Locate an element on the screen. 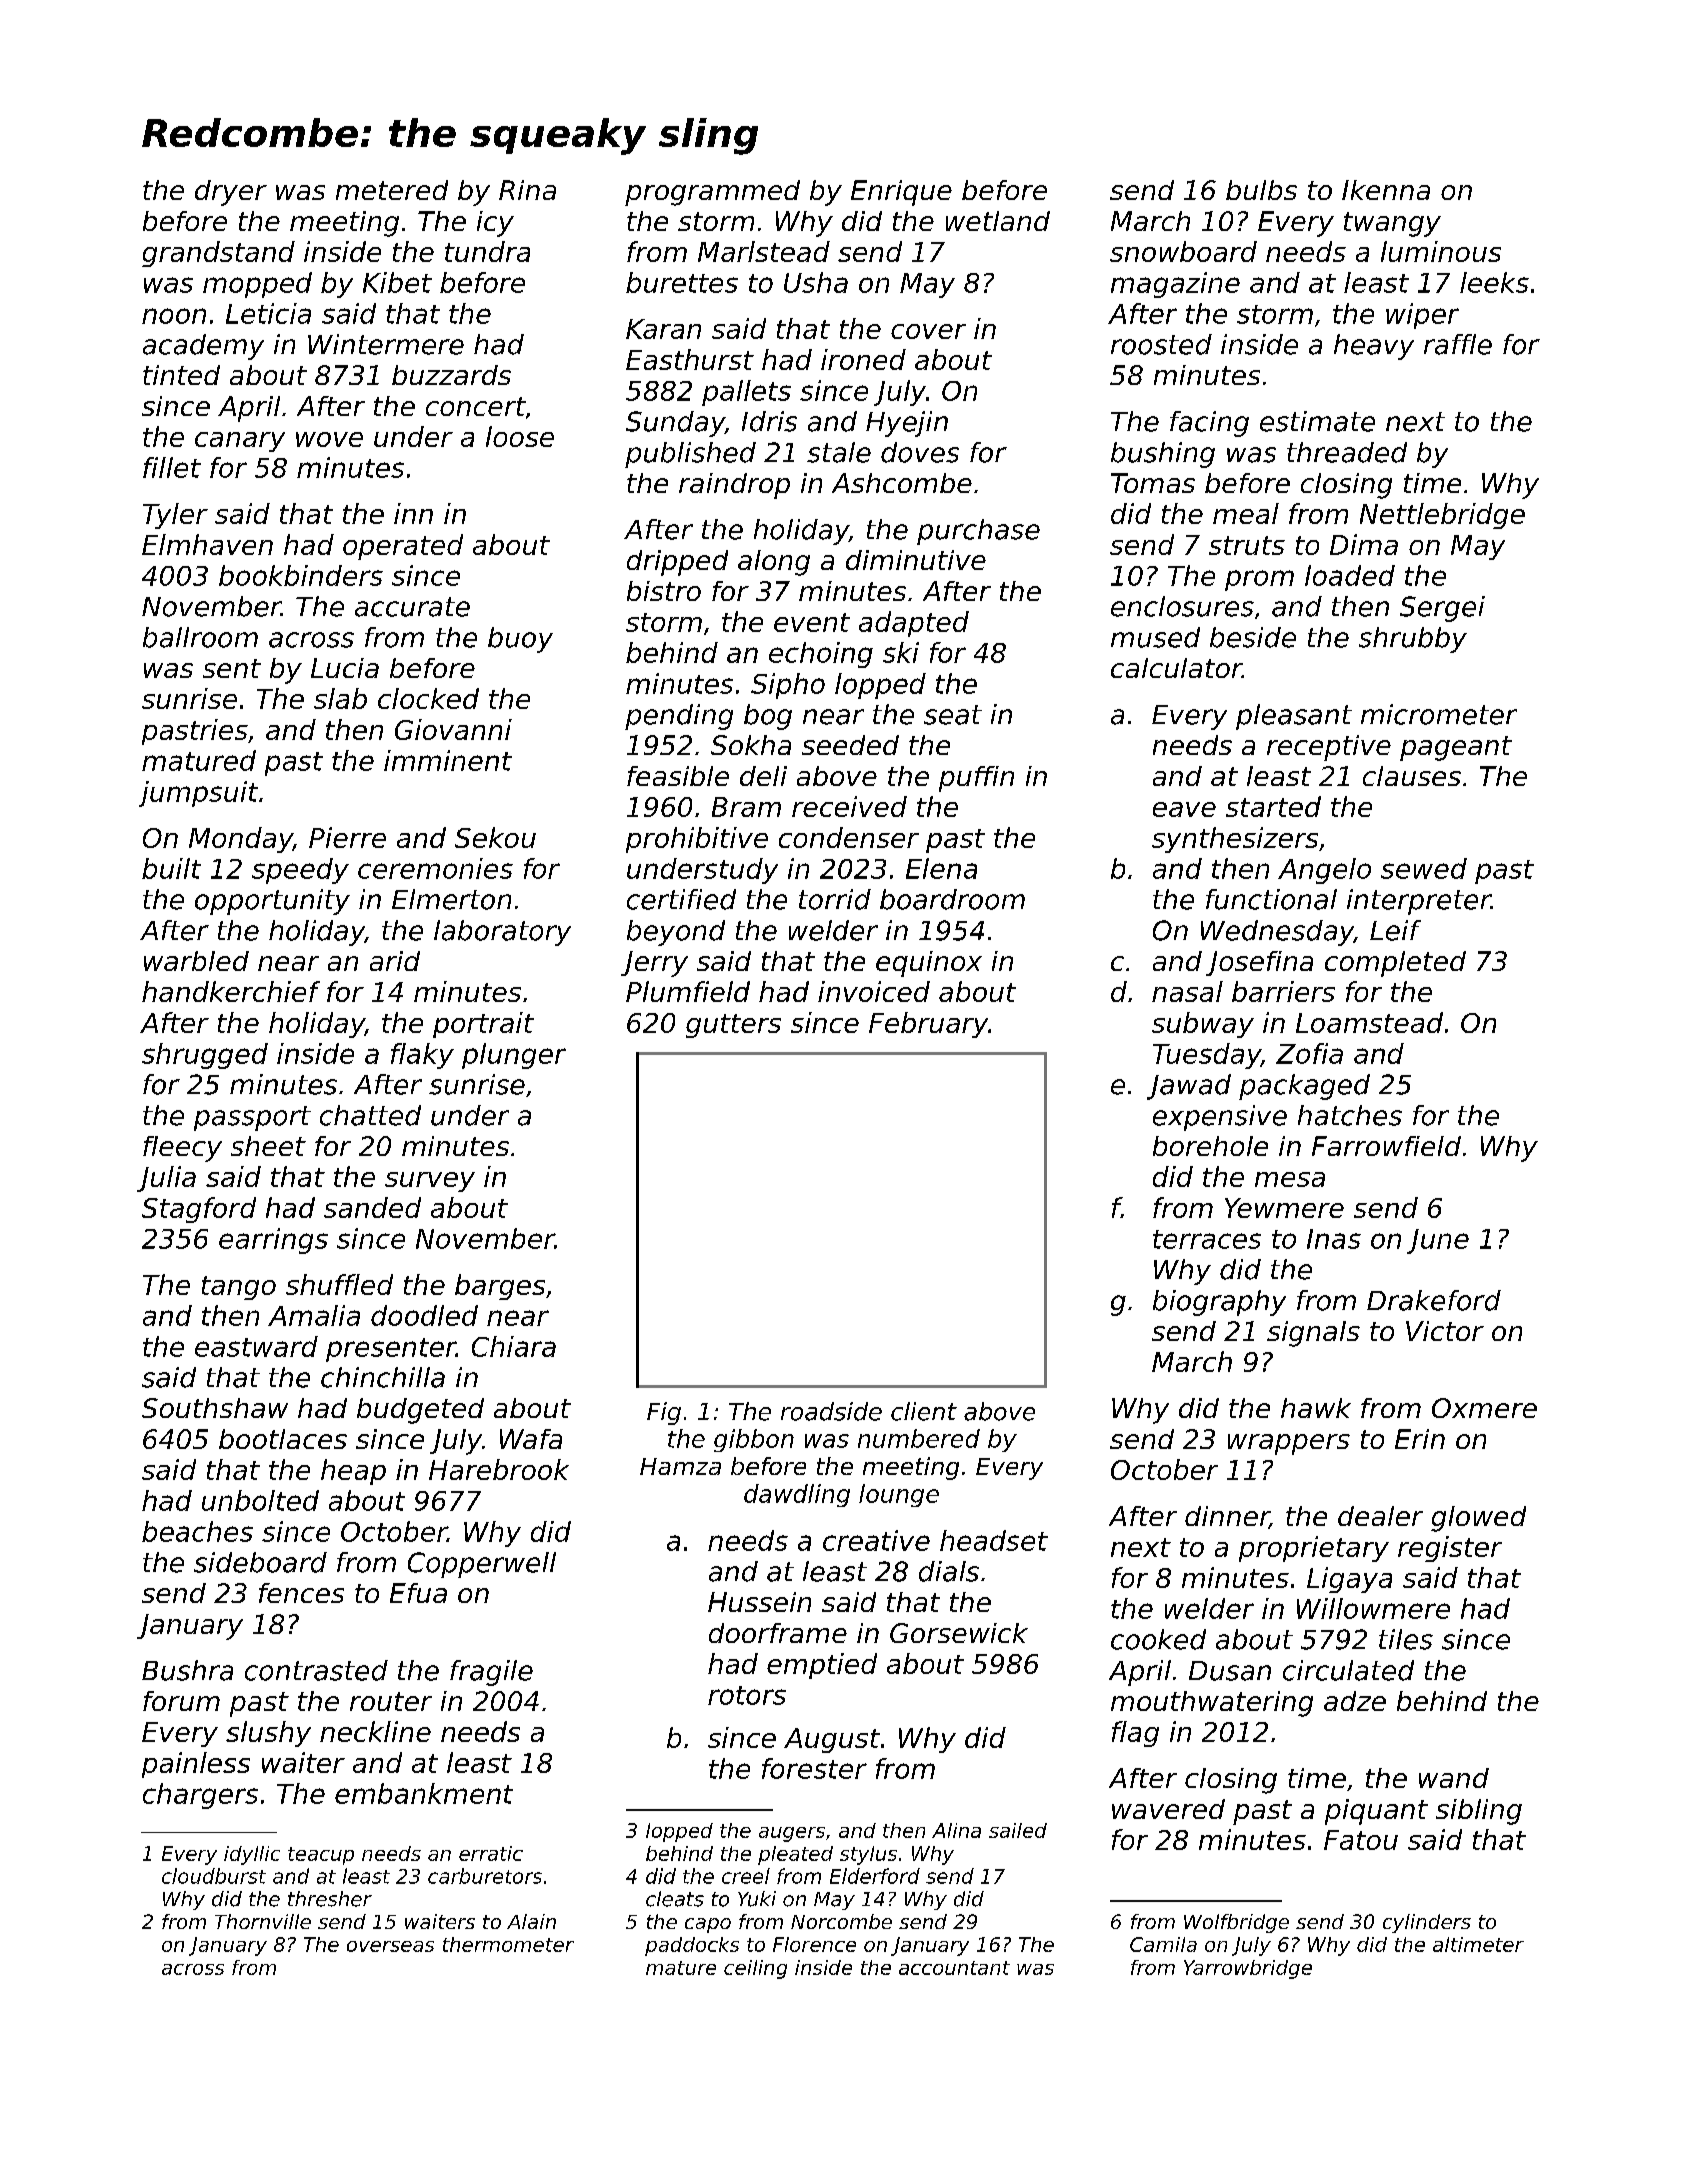  Inas is located at coordinates (1334, 1239).
